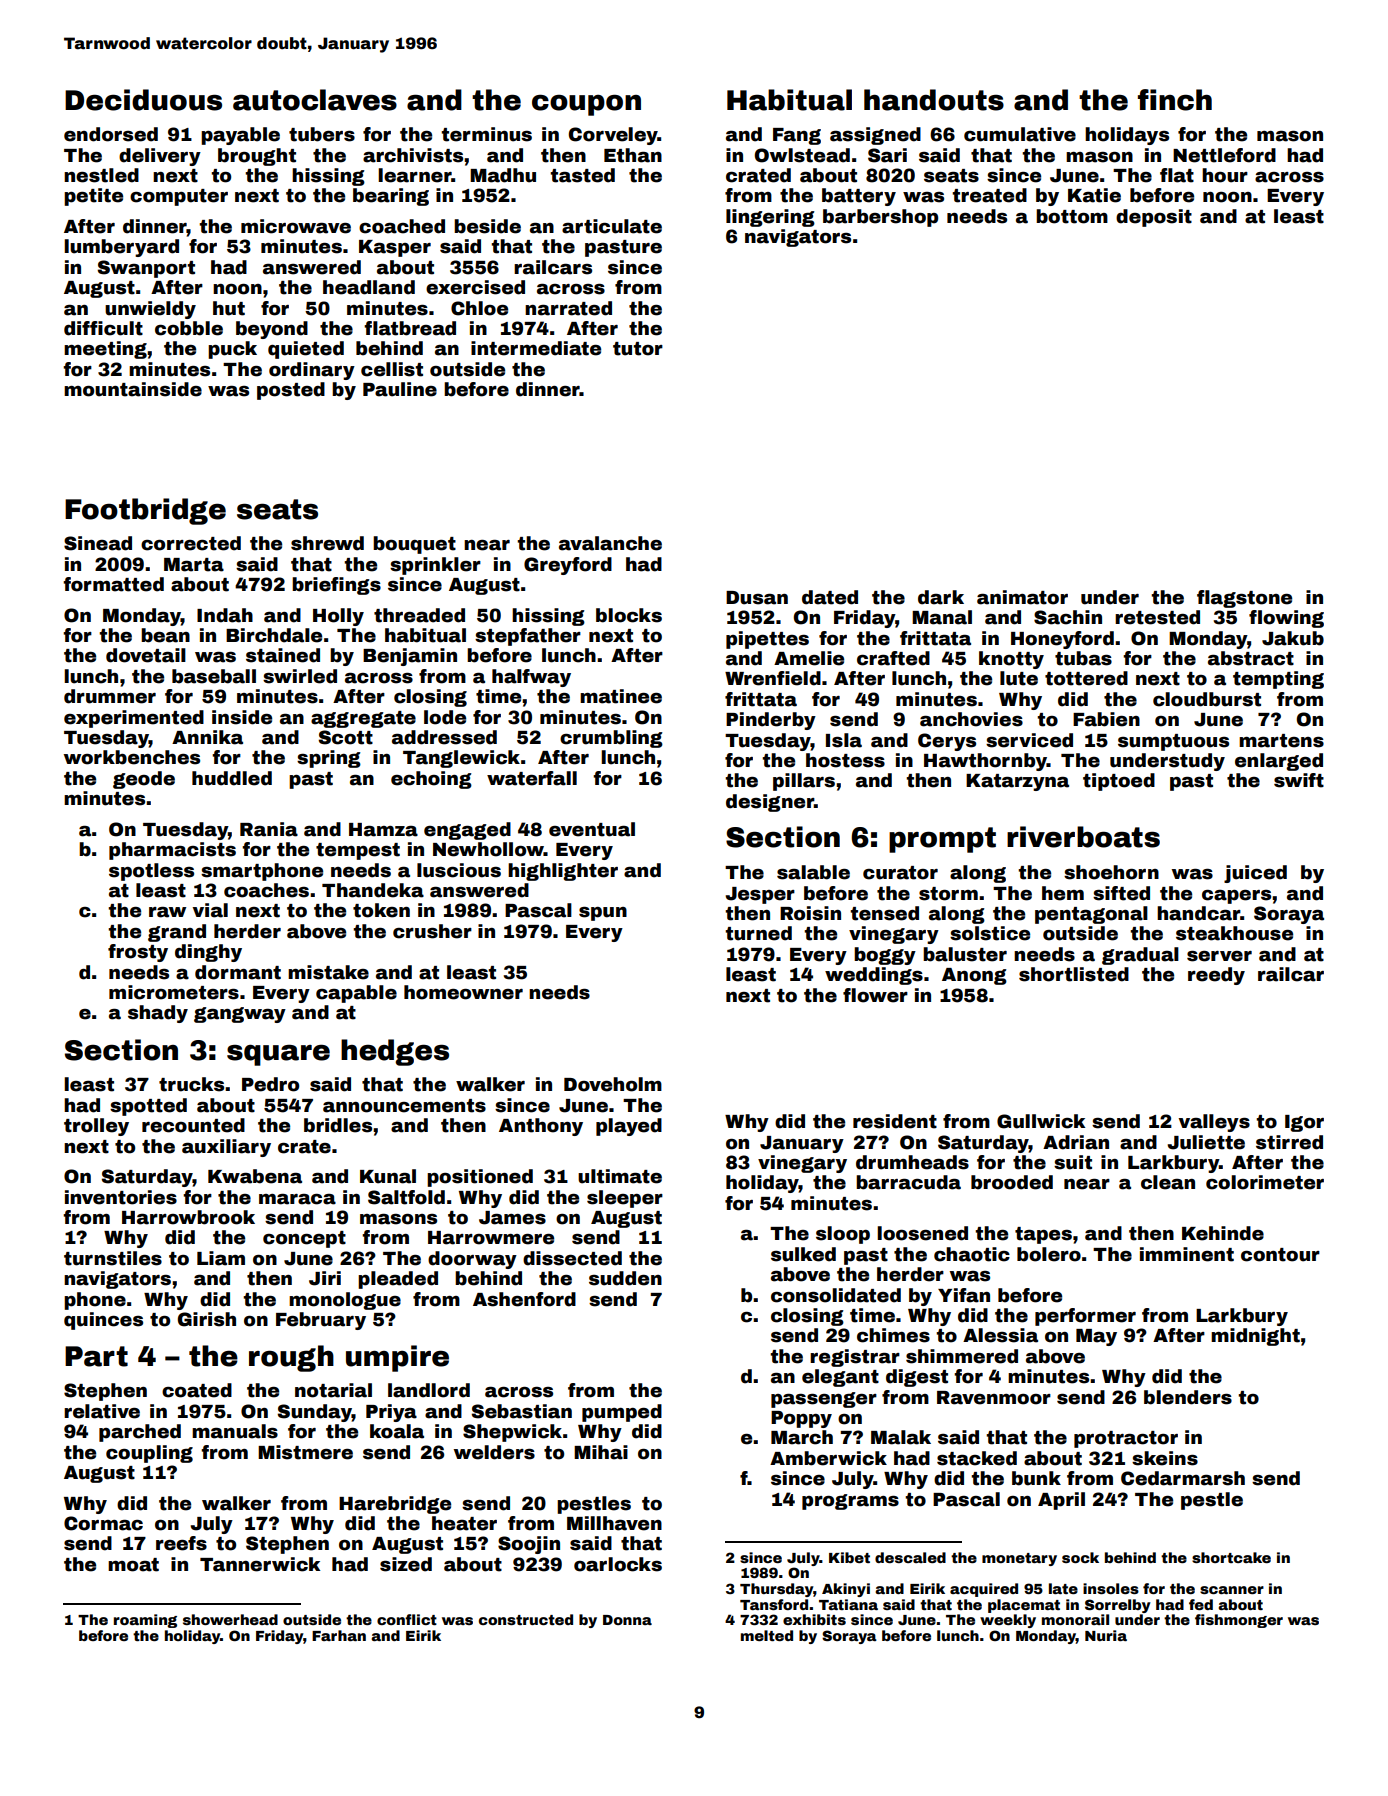 The width and height of the screenshot is (1388, 1796). I want to click on finch, so click(1175, 100).
